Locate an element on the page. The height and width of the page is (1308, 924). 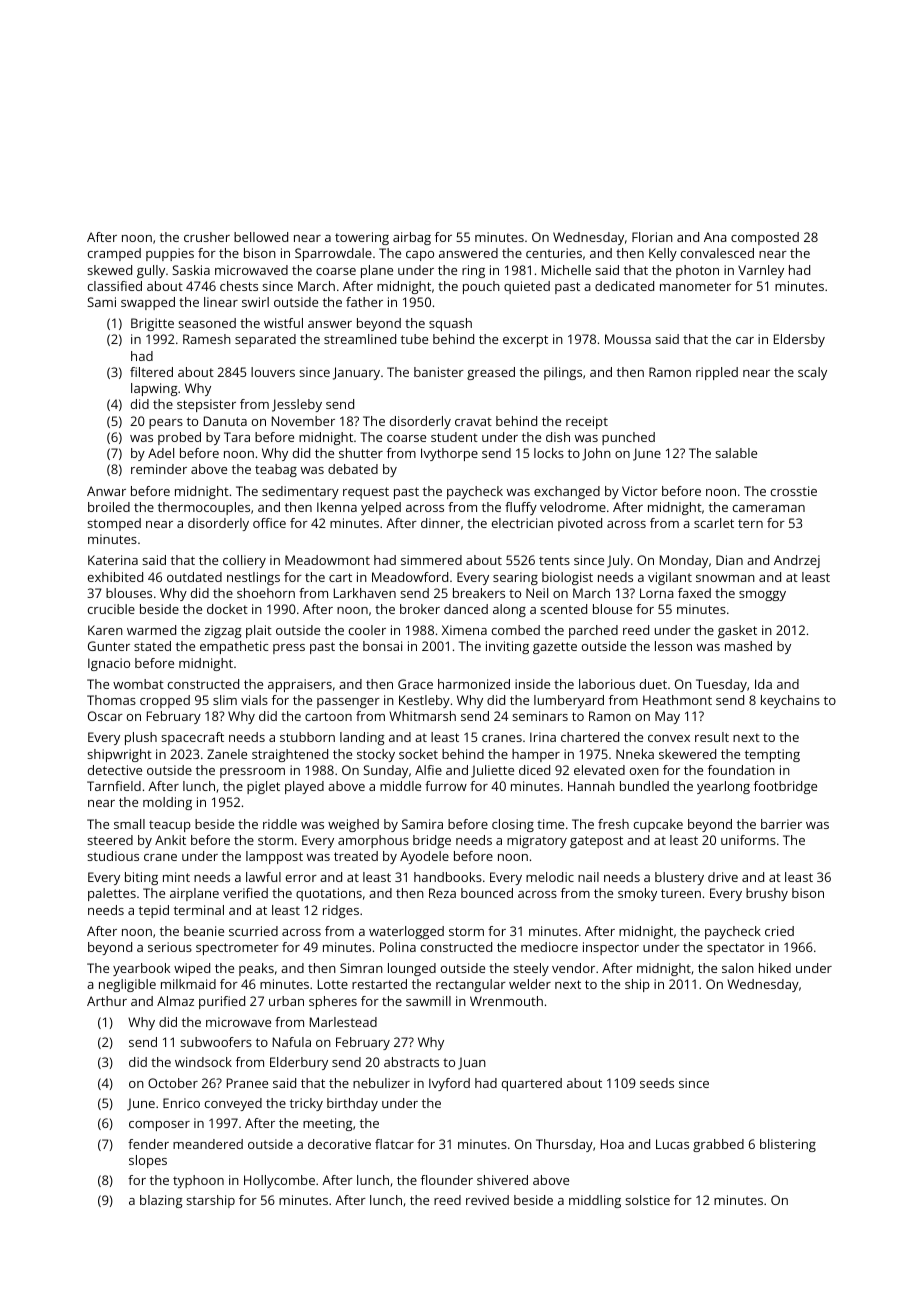
breakers is located at coordinates (479, 593).
